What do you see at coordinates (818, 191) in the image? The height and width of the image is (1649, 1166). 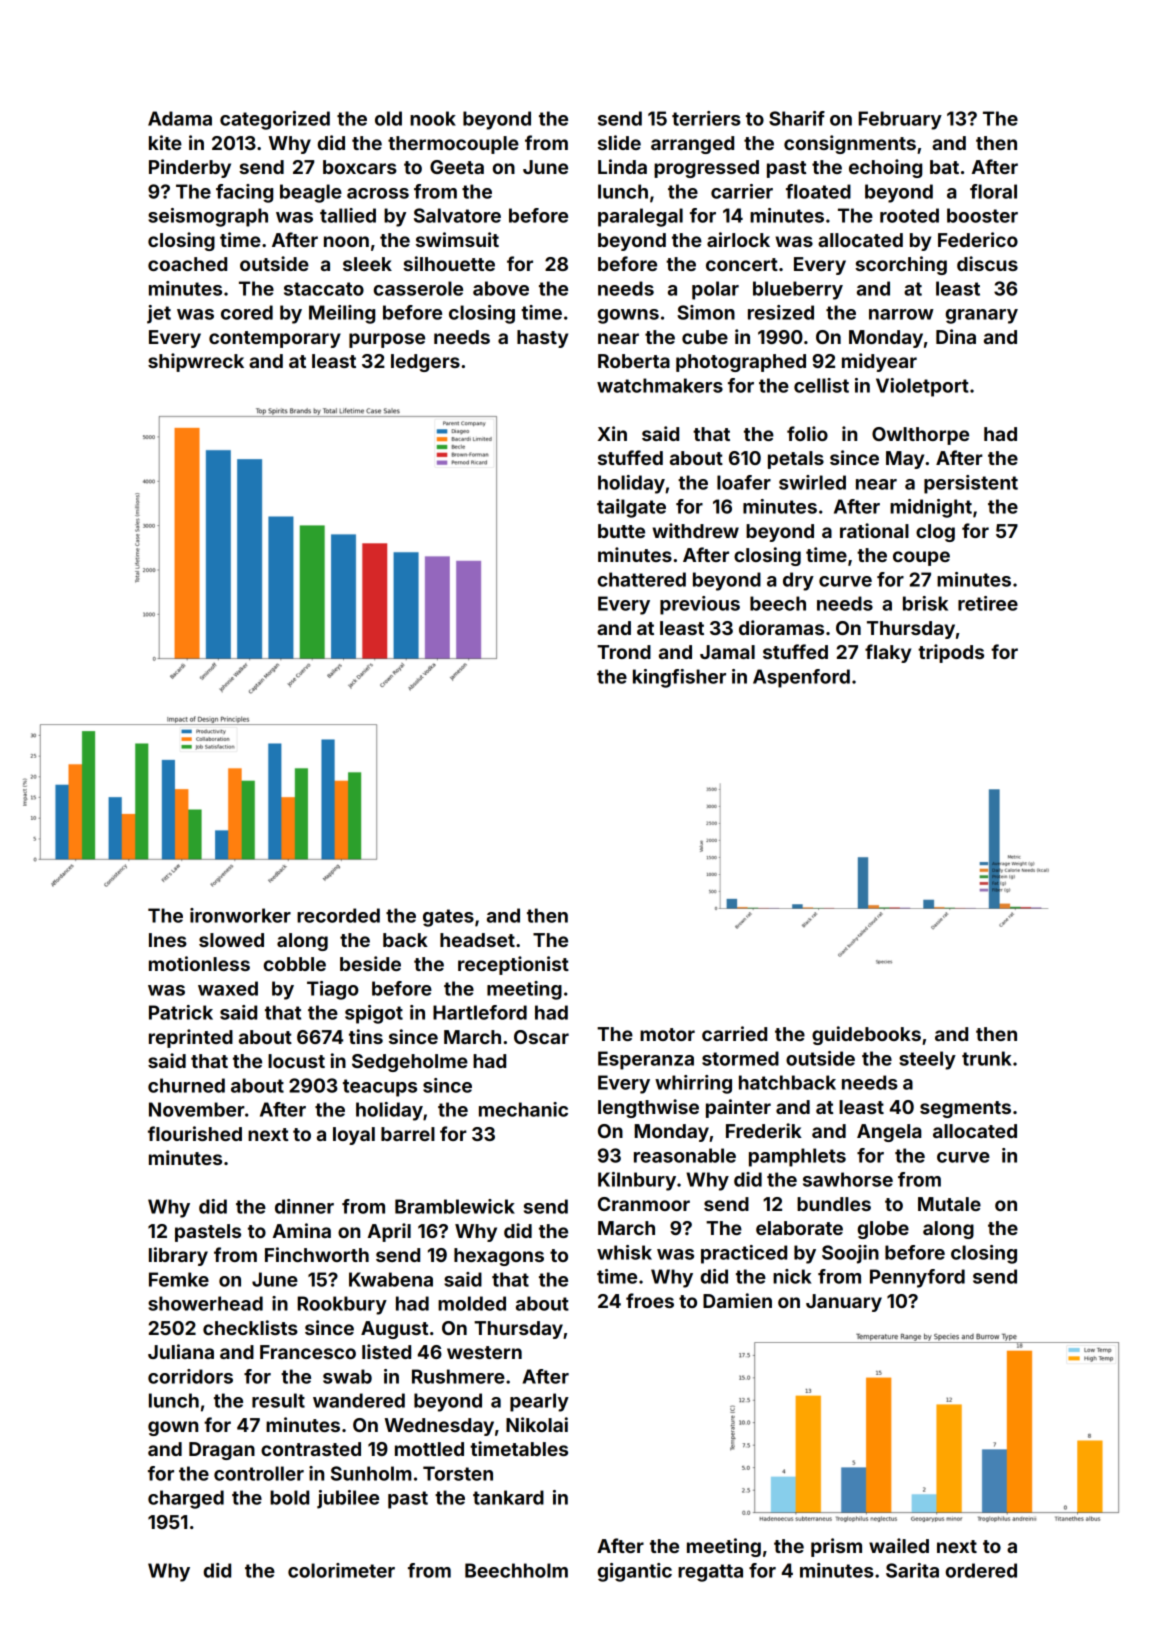 I see `floated` at bounding box center [818, 191].
